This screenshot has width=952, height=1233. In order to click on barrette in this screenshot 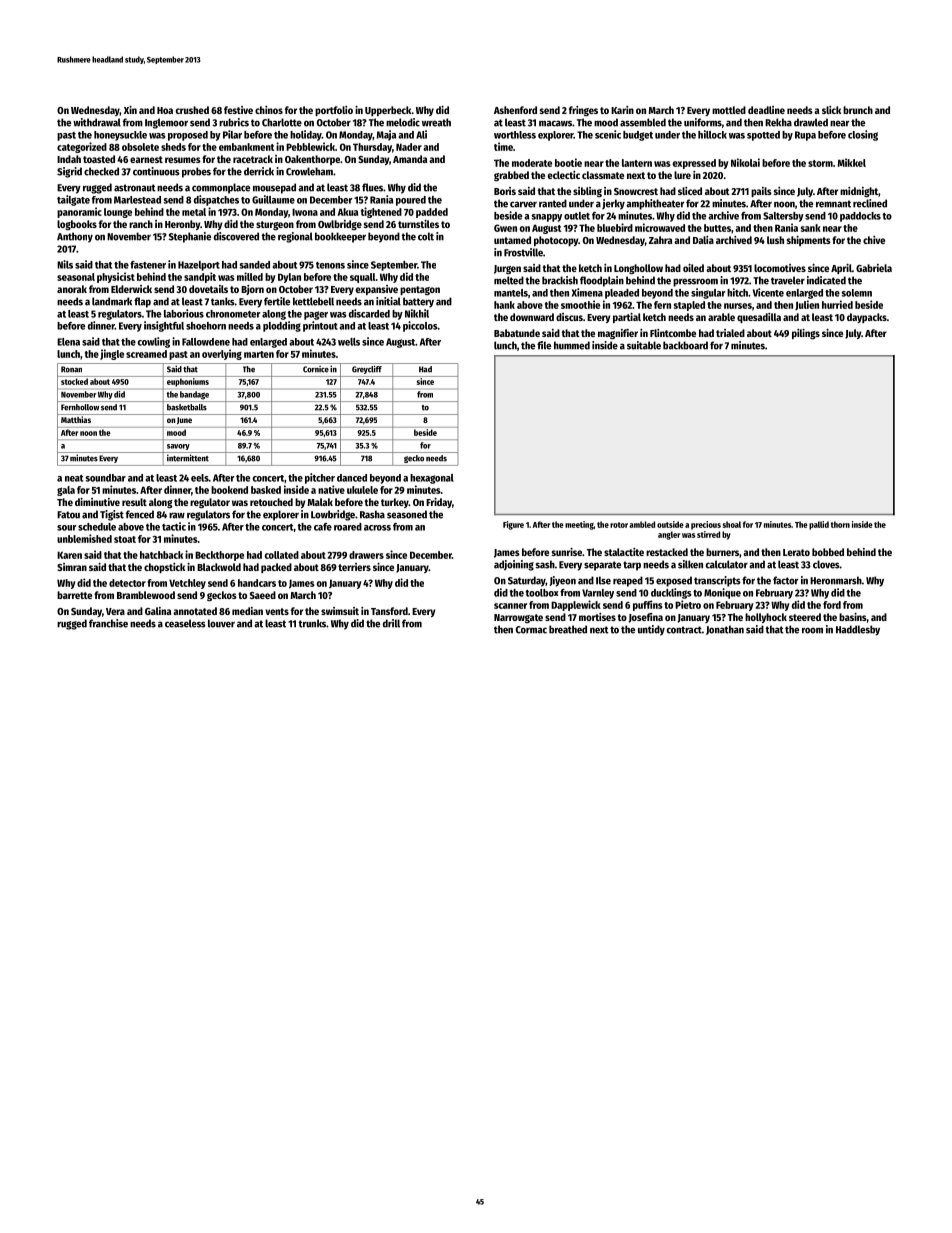, I will do `click(74, 595)`.
